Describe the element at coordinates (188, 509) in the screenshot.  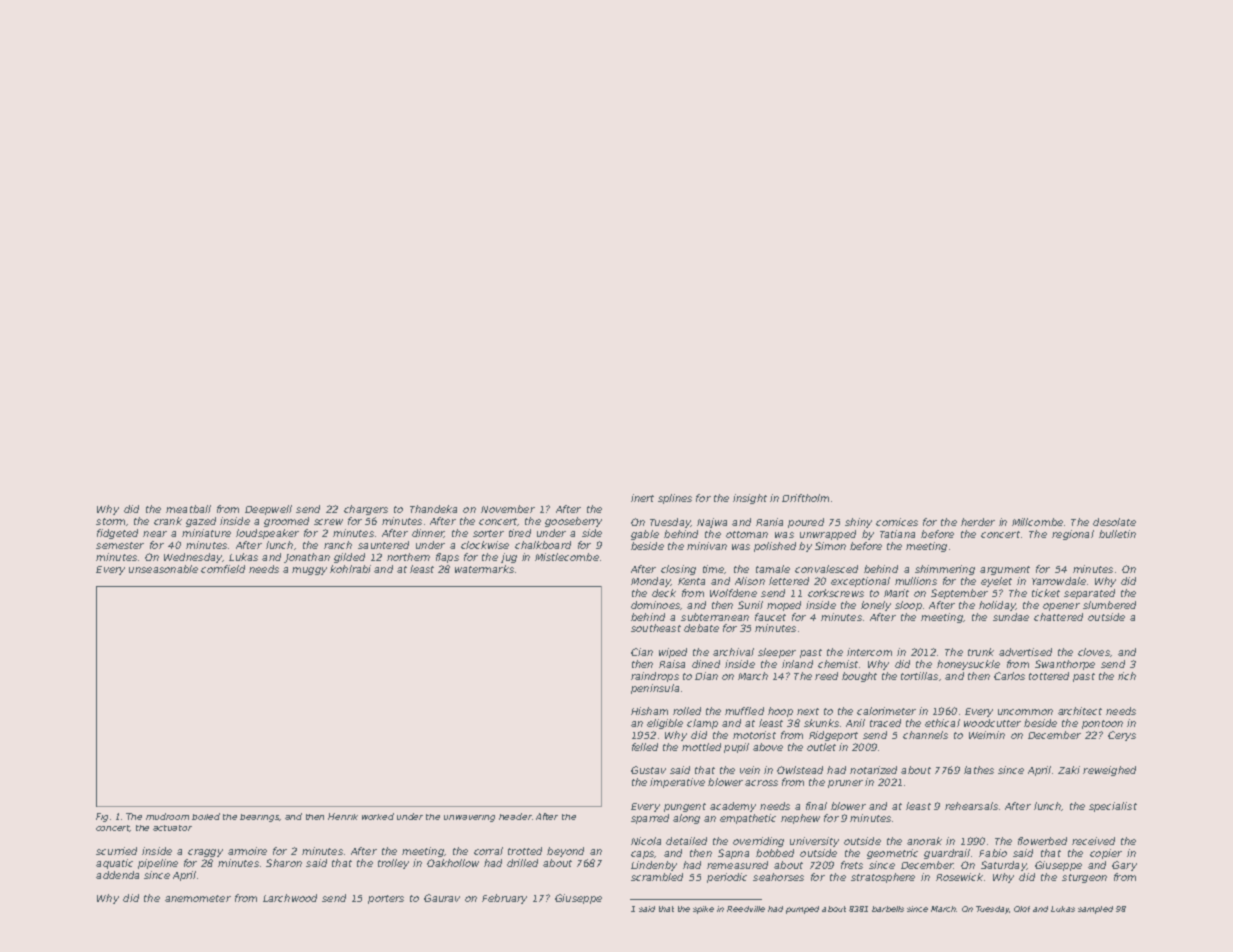
I see `meatball` at that location.
